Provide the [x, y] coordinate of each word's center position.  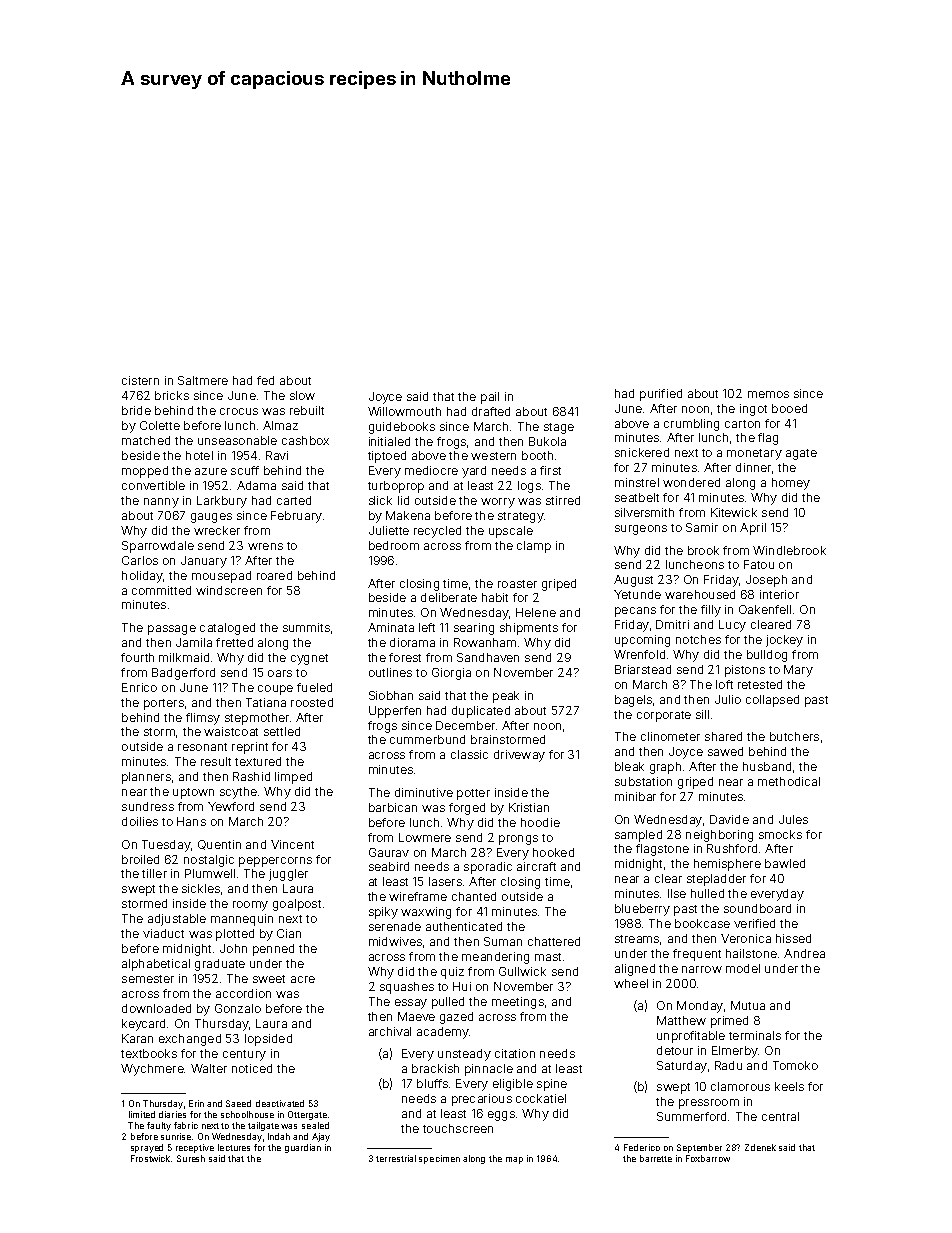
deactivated [280, 1103]
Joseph [766, 581]
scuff [245, 470]
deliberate [449, 597]
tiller [154, 873]
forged [467, 809]
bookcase [702, 923]
